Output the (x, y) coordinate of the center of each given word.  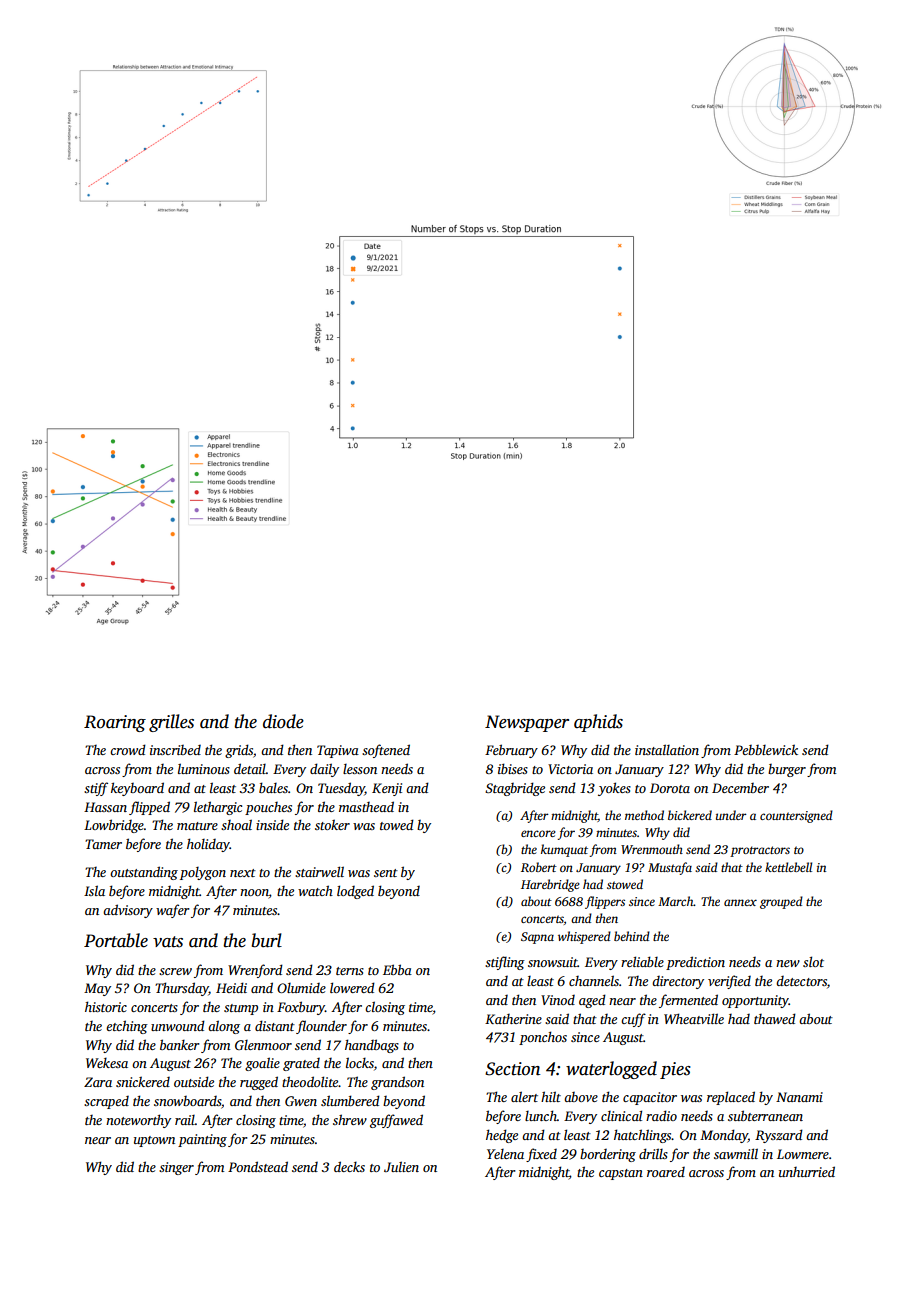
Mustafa (670, 868)
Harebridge (550, 885)
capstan (621, 1174)
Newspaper (527, 723)
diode (283, 721)
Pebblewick (766, 749)
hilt (551, 1096)
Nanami (799, 1097)
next (243, 873)
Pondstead (258, 1166)
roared (666, 1172)
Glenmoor (263, 1045)
